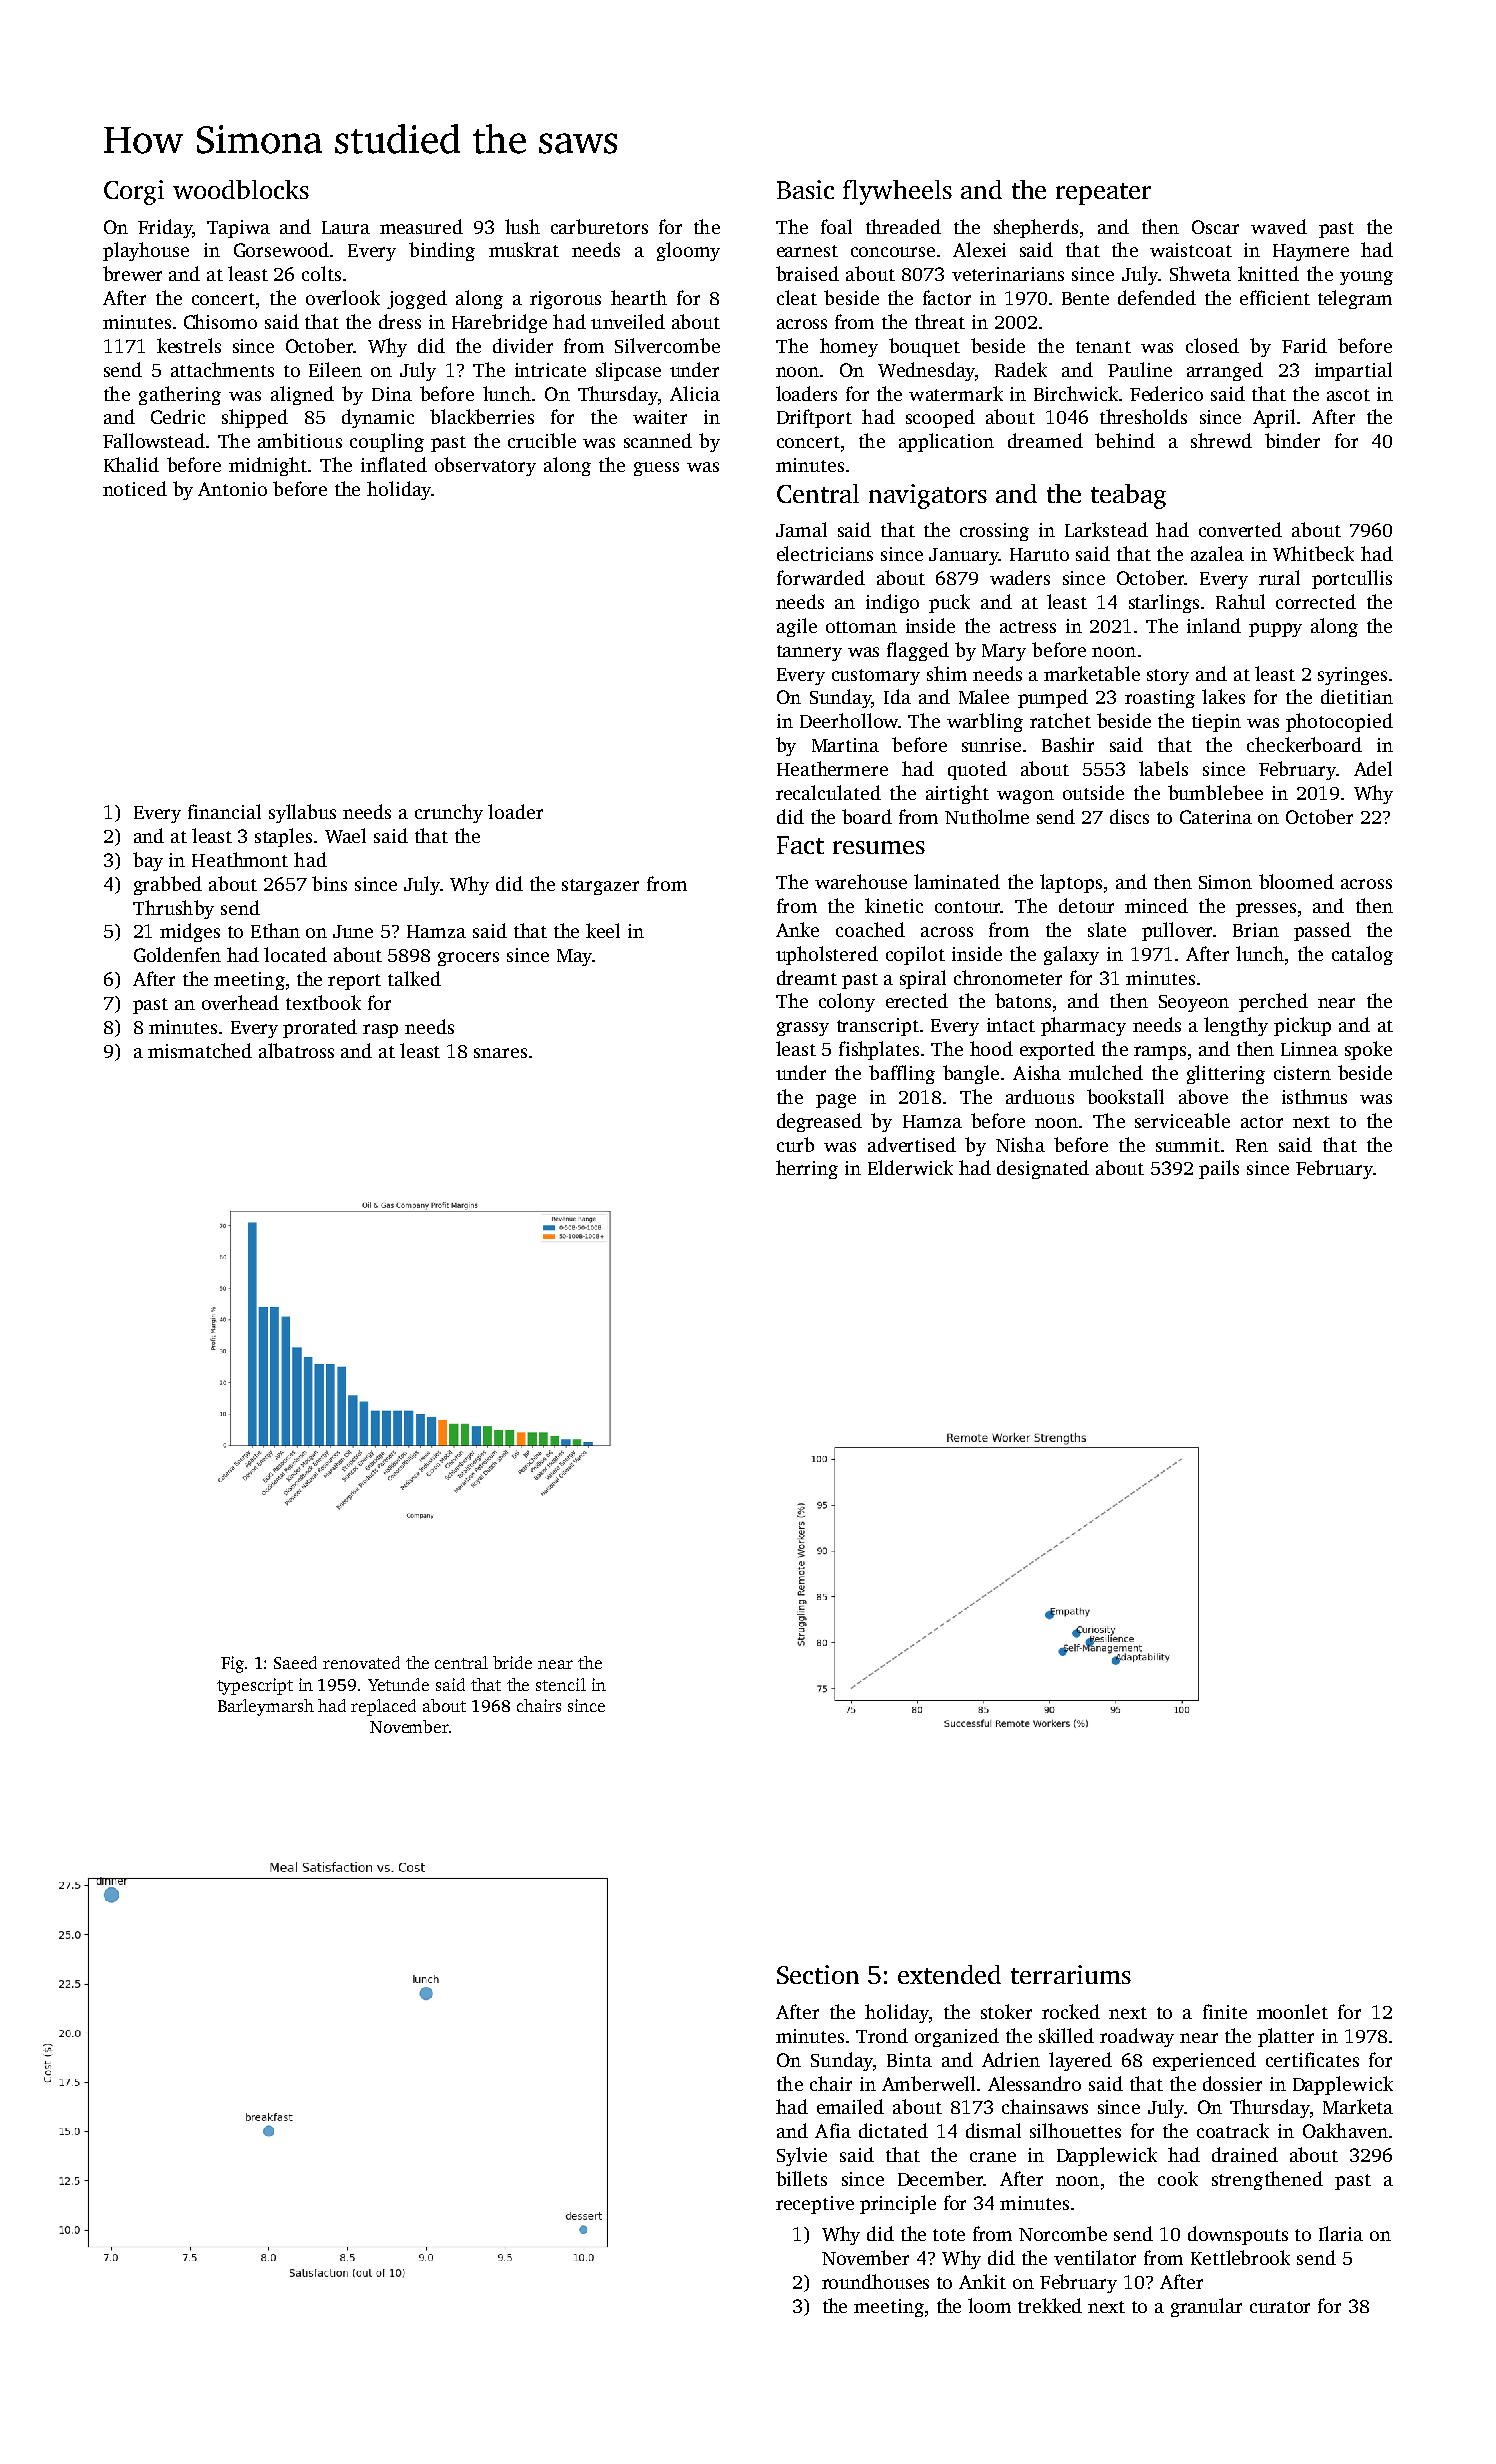 This screenshot has height=2464, width=1496. What do you see at coordinates (910, 1167) in the screenshot?
I see `Elderwick` at bounding box center [910, 1167].
